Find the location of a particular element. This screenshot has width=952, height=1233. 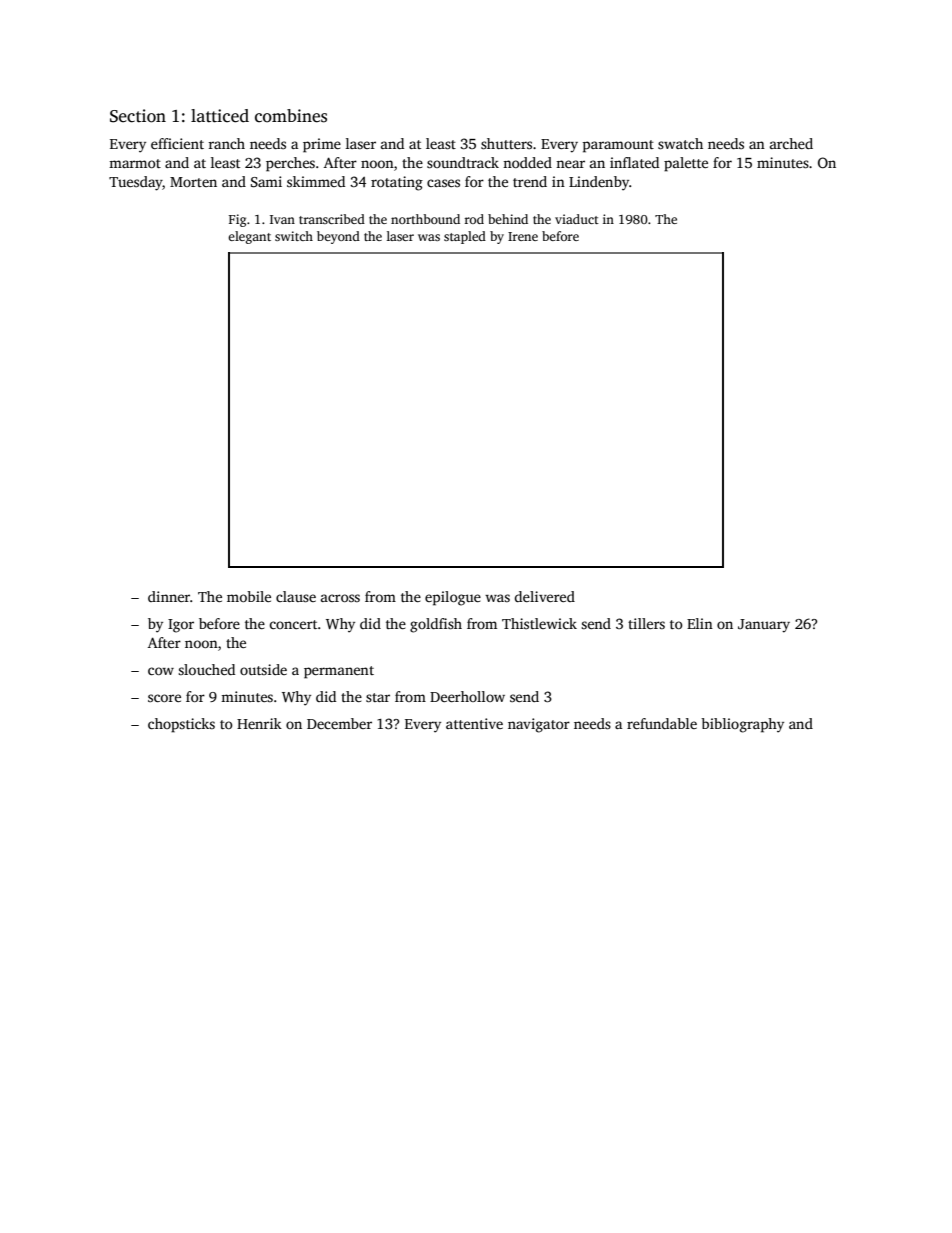

chopsticks is located at coordinates (181, 725).
